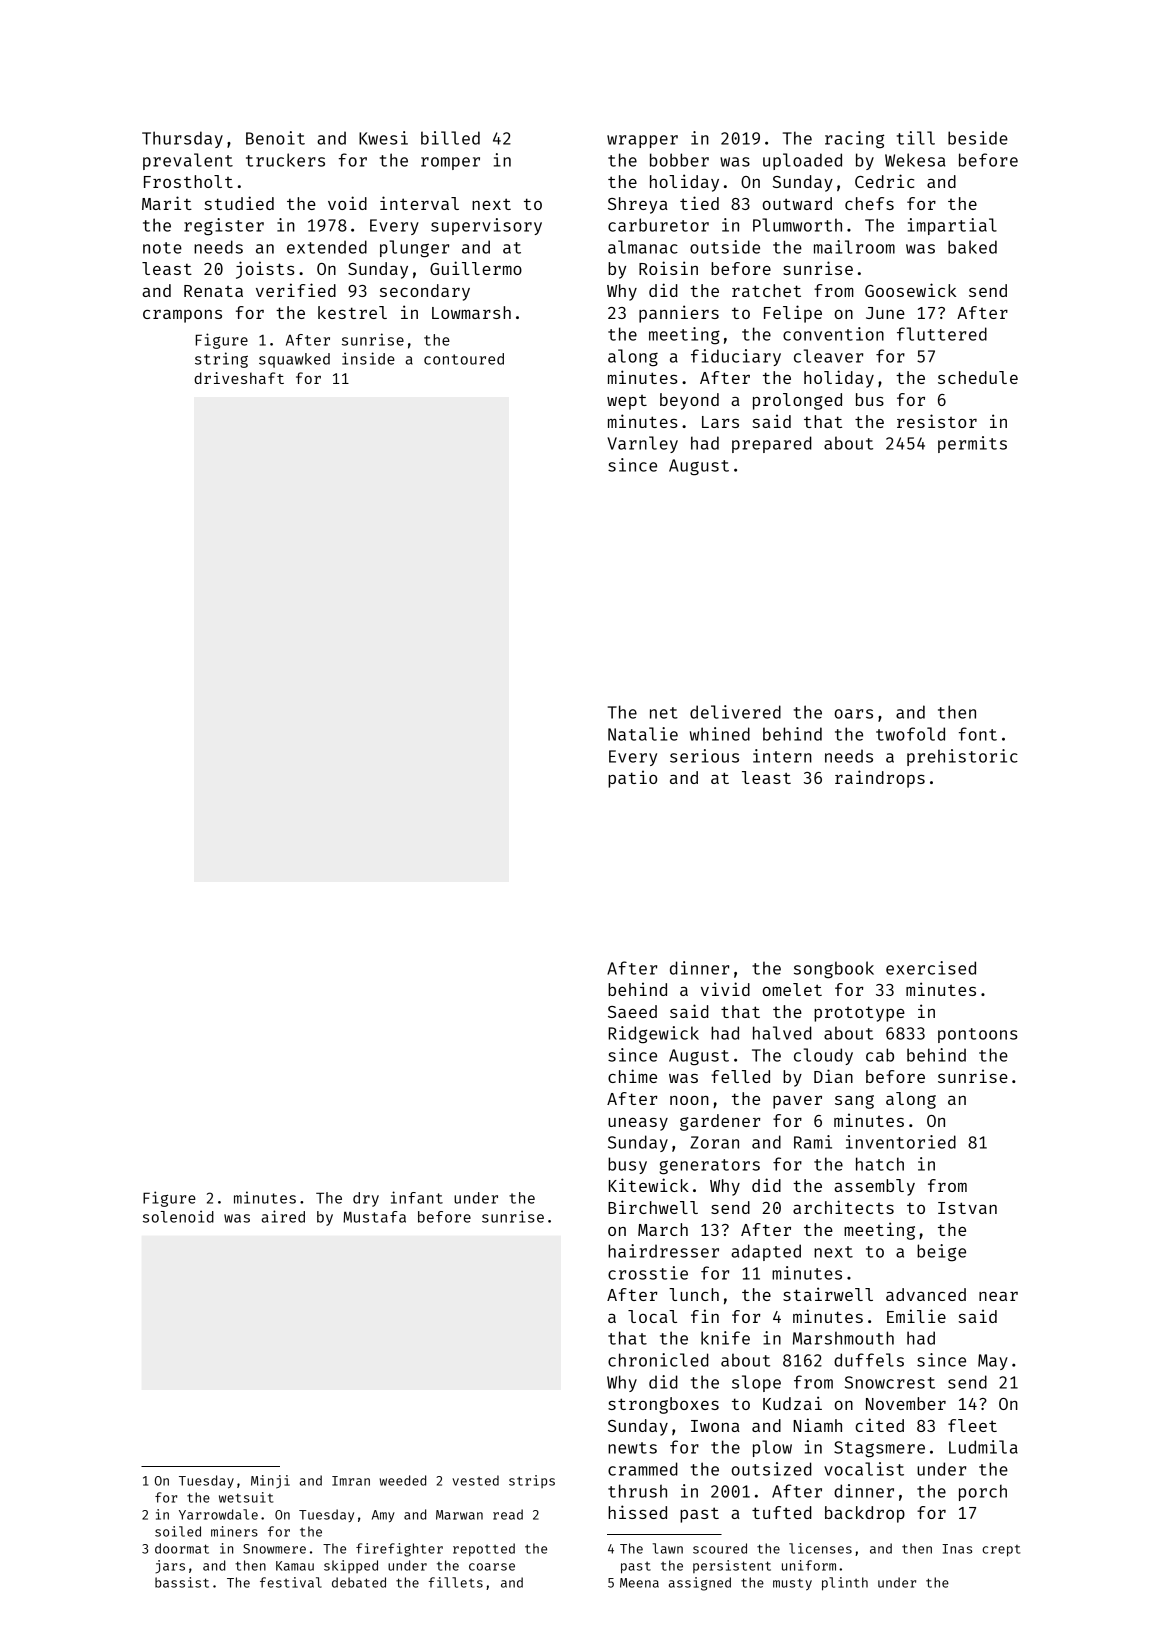 This screenshot has height=1651, width=1168. Describe the element at coordinates (366, 1199) in the screenshot. I see `dry` at that location.
